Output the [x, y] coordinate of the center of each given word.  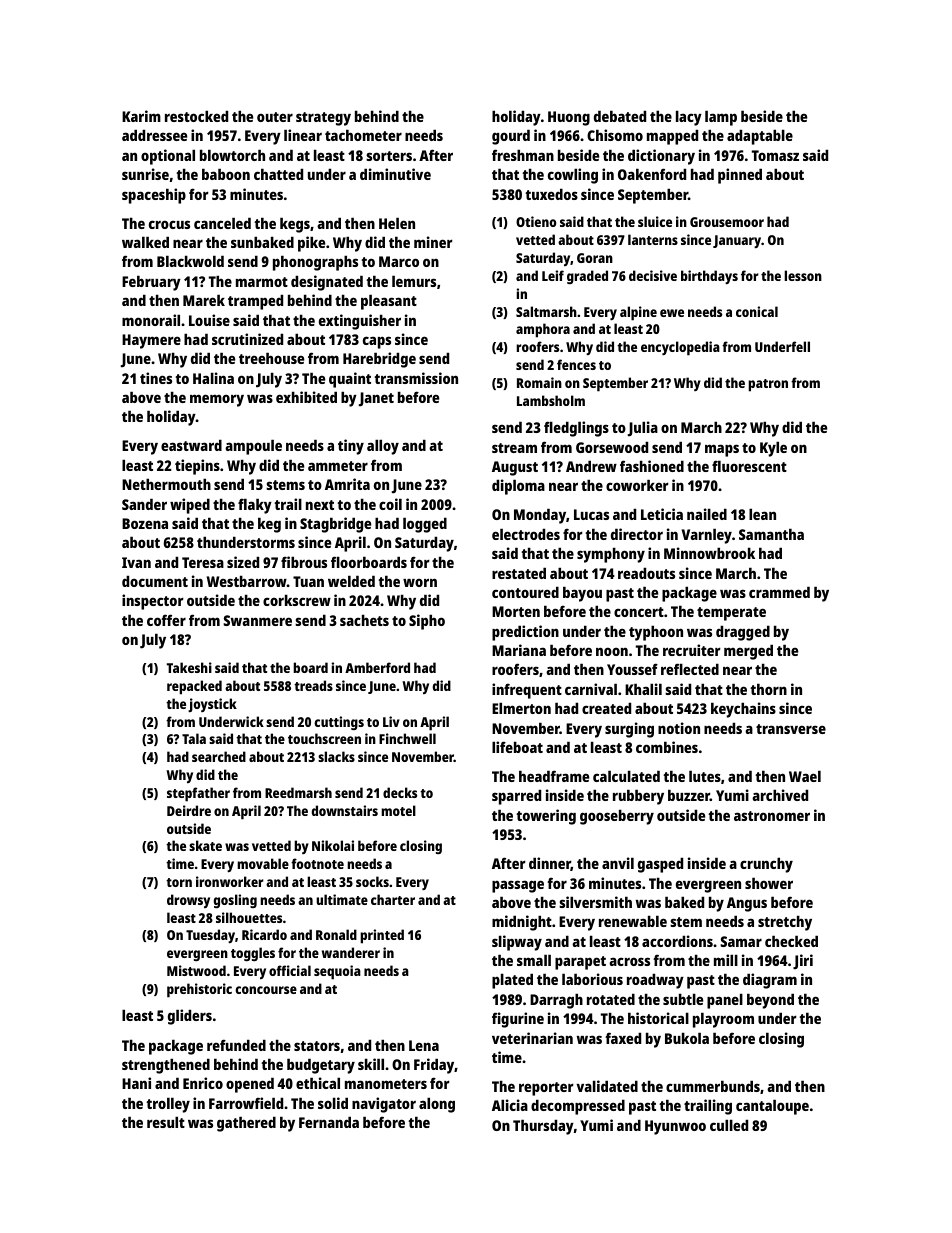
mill [726, 960]
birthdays [709, 277]
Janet [376, 399]
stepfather [198, 794]
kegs [295, 225]
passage [518, 886]
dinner [550, 864]
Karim [141, 116]
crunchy [766, 865]
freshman [523, 155]
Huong [569, 118]
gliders [190, 1017]
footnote [317, 863]
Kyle [773, 449]
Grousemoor [727, 222]
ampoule [253, 447]
